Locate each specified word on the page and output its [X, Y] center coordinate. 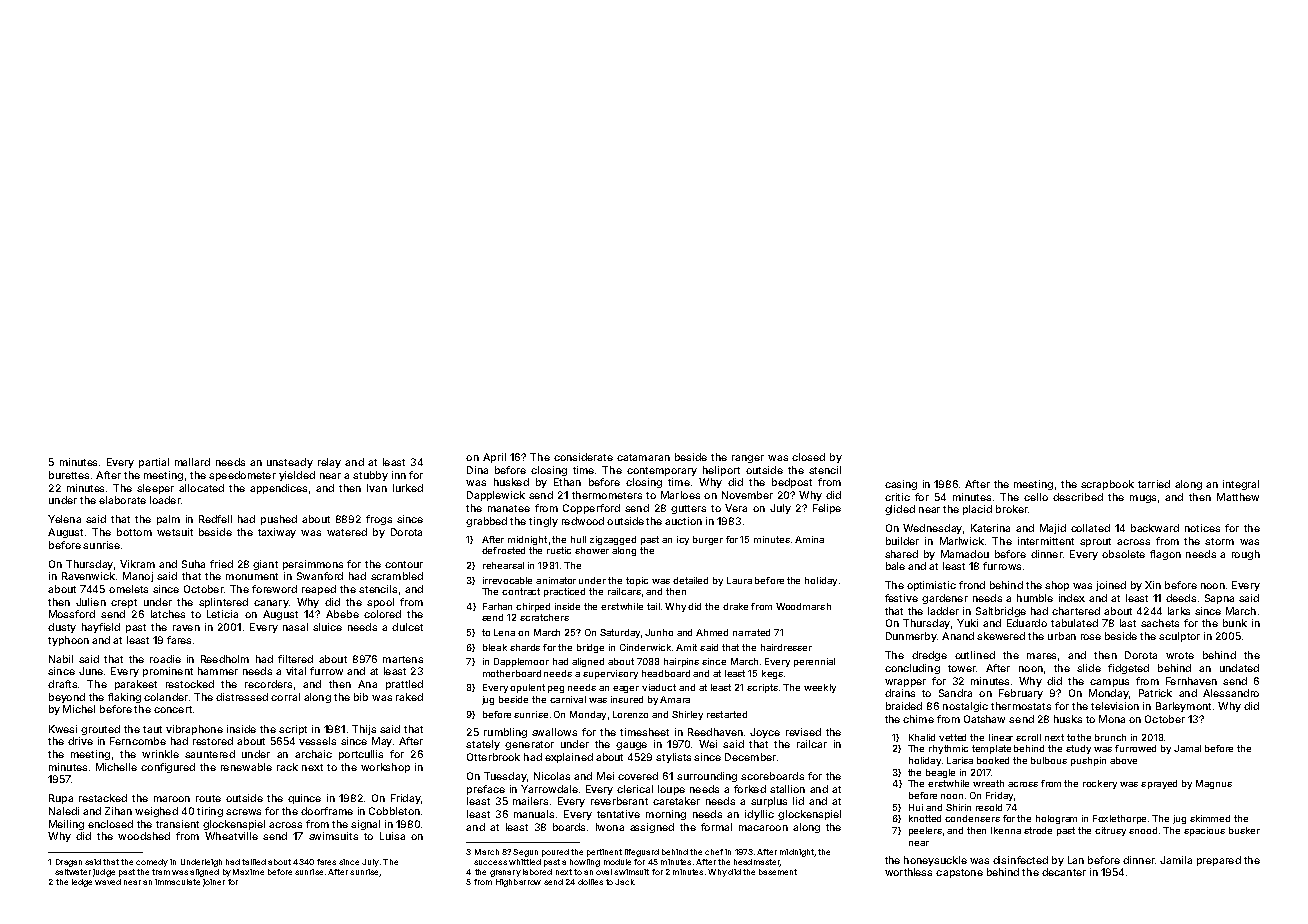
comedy [152, 863]
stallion [787, 789]
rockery [1100, 784]
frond [972, 585]
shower [592, 550]
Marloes [680, 495]
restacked [103, 798]
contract [521, 591]
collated [1090, 528]
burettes [69, 475]
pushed [279, 520]
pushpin [1088, 761]
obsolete [1123, 554]
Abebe [342, 614]
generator [529, 745]
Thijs [364, 730]
